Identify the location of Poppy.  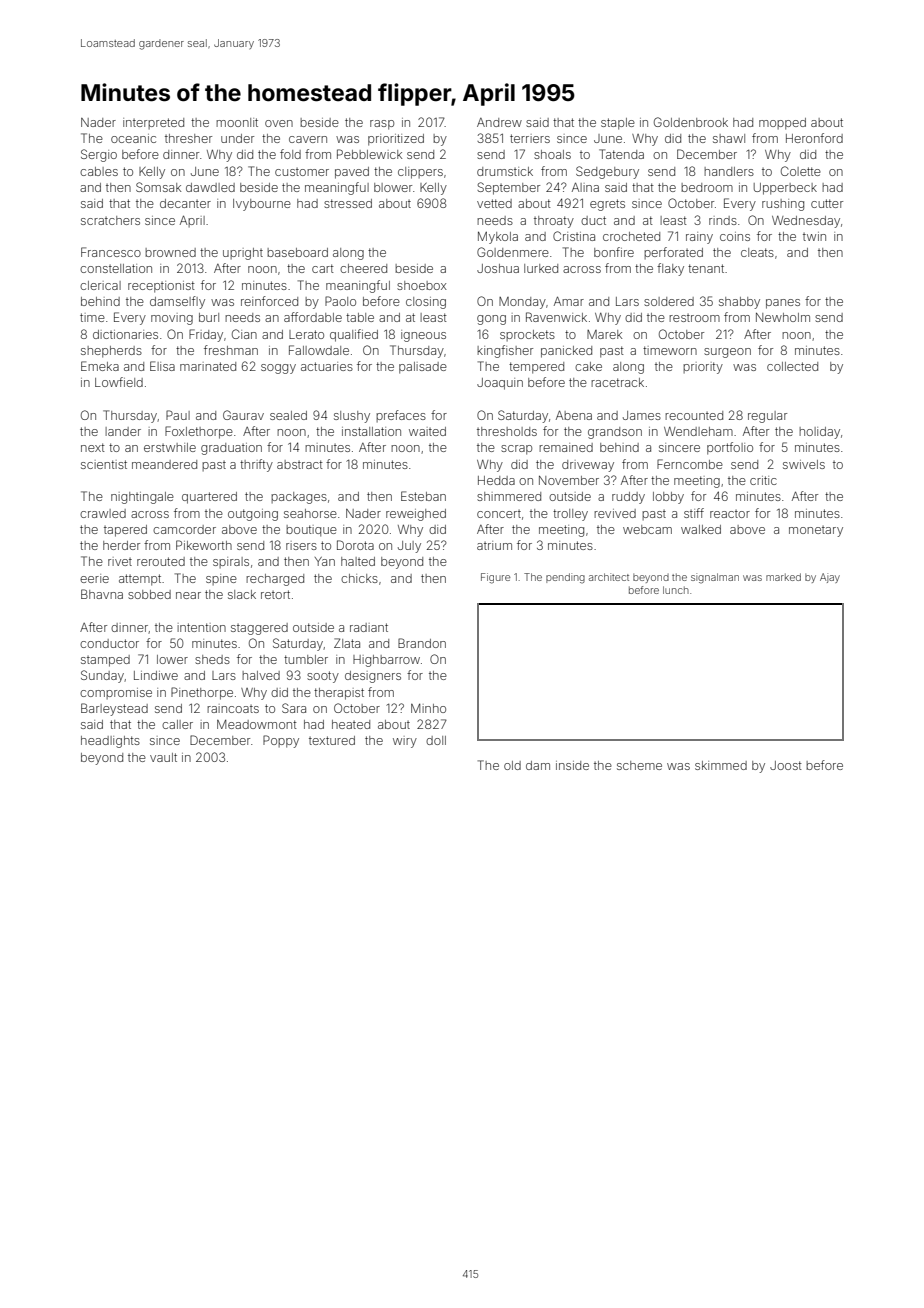
(281, 741).
